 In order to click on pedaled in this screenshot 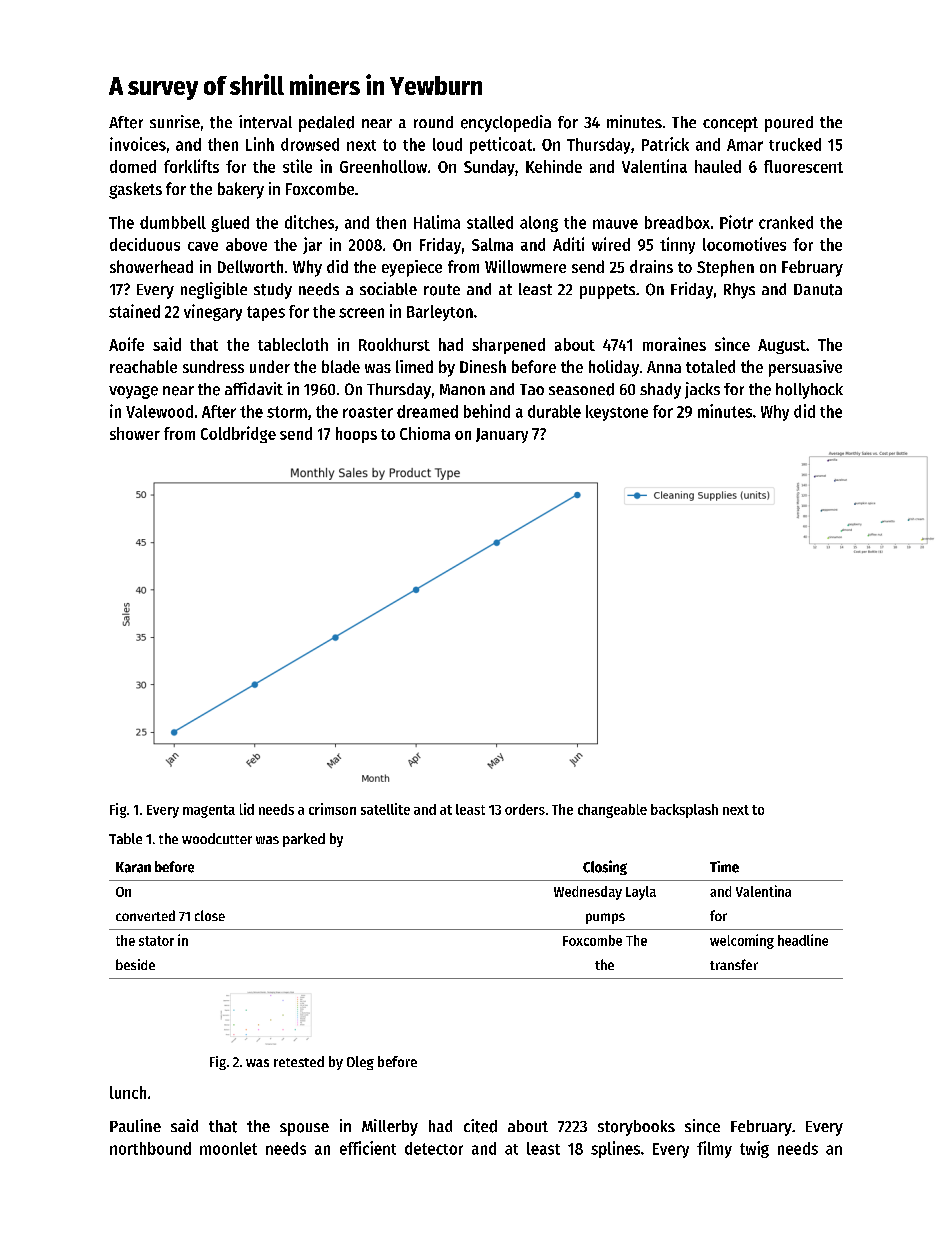, I will do `click(326, 124)`.
